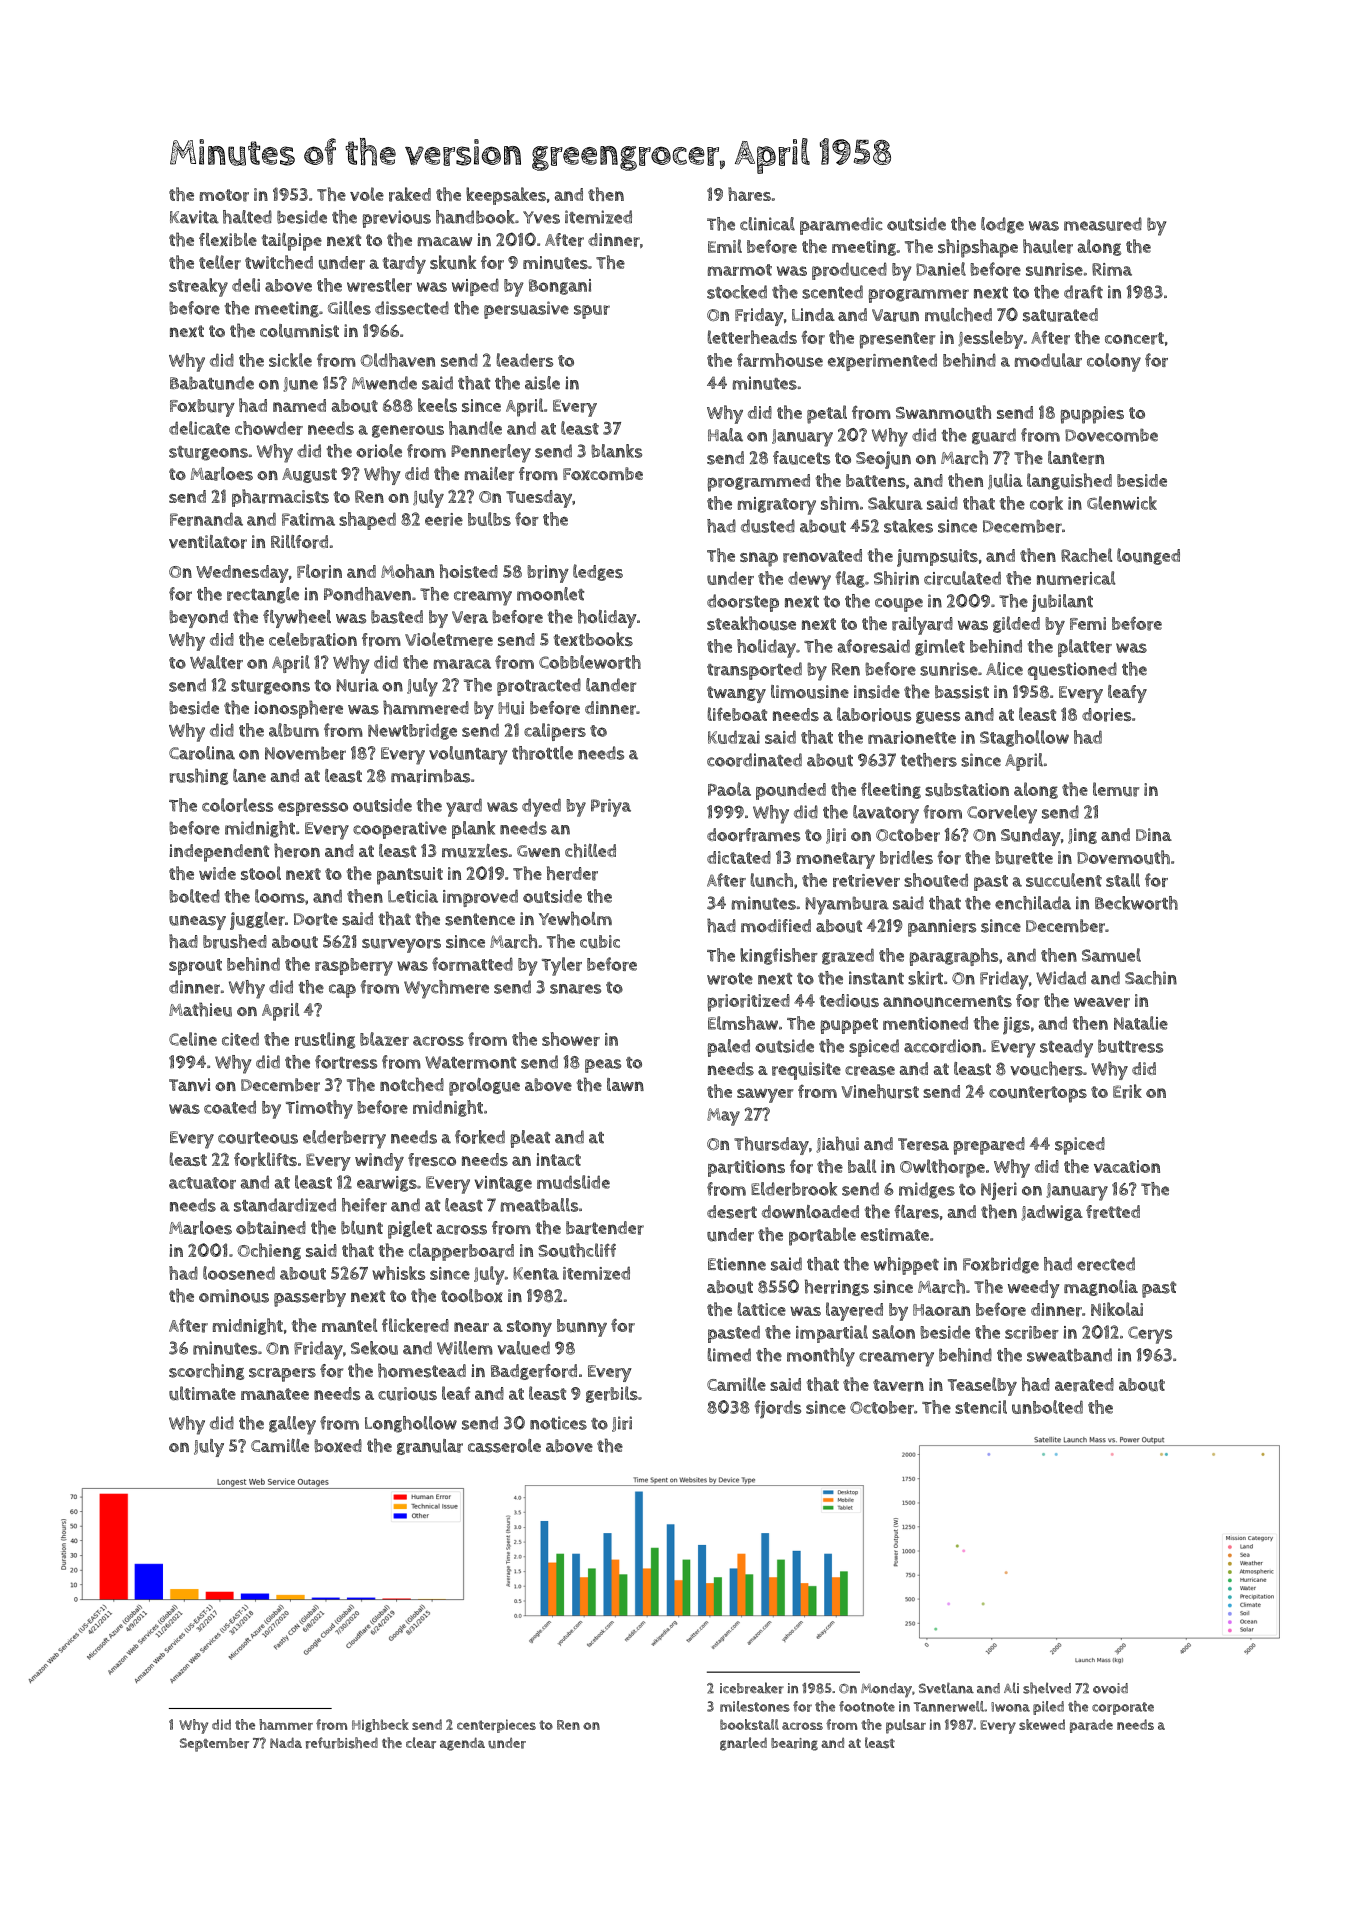 This page has width=1352, height=1912. I want to click on marimbas, so click(430, 776).
